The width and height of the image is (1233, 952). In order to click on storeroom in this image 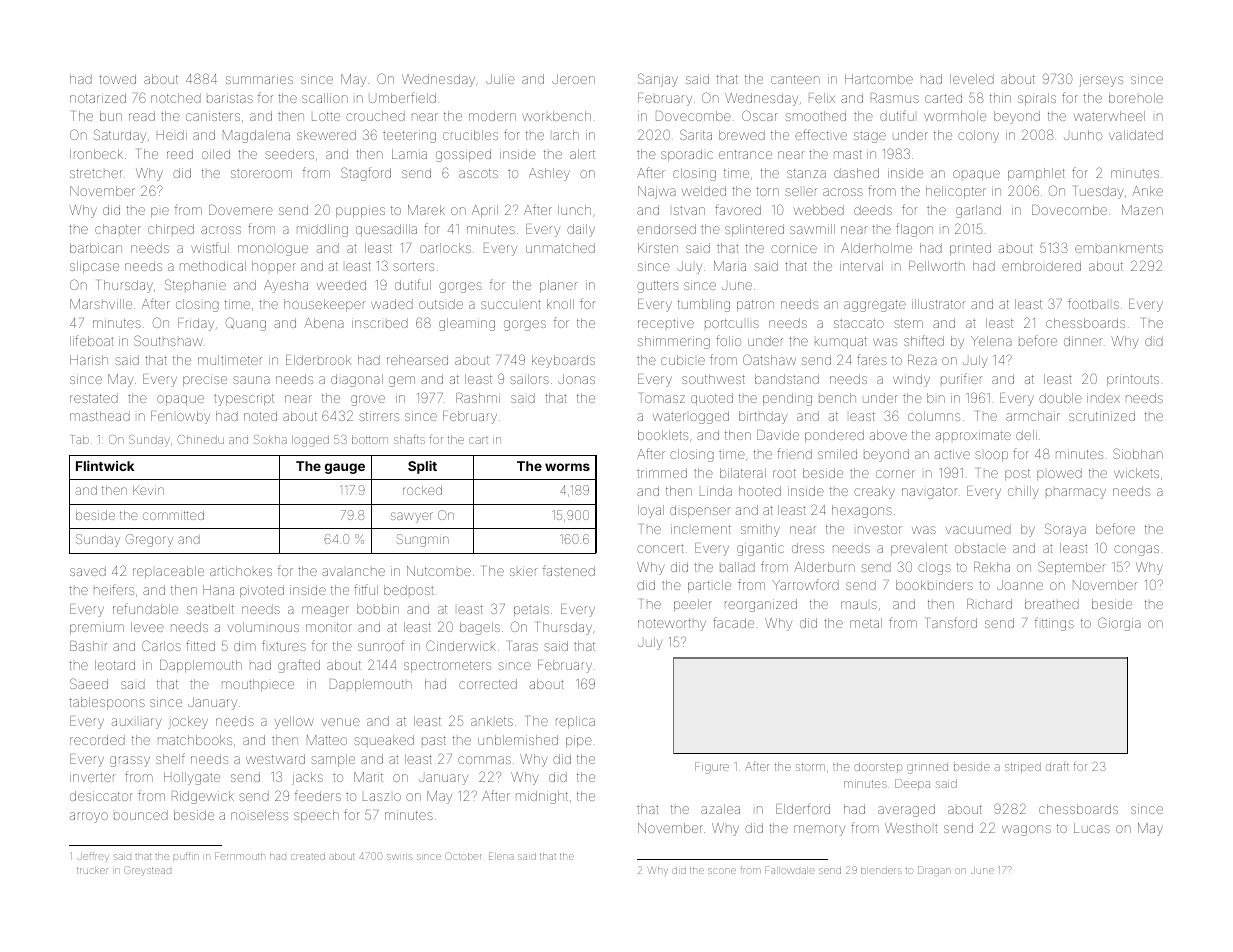, I will do `click(261, 173)`.
